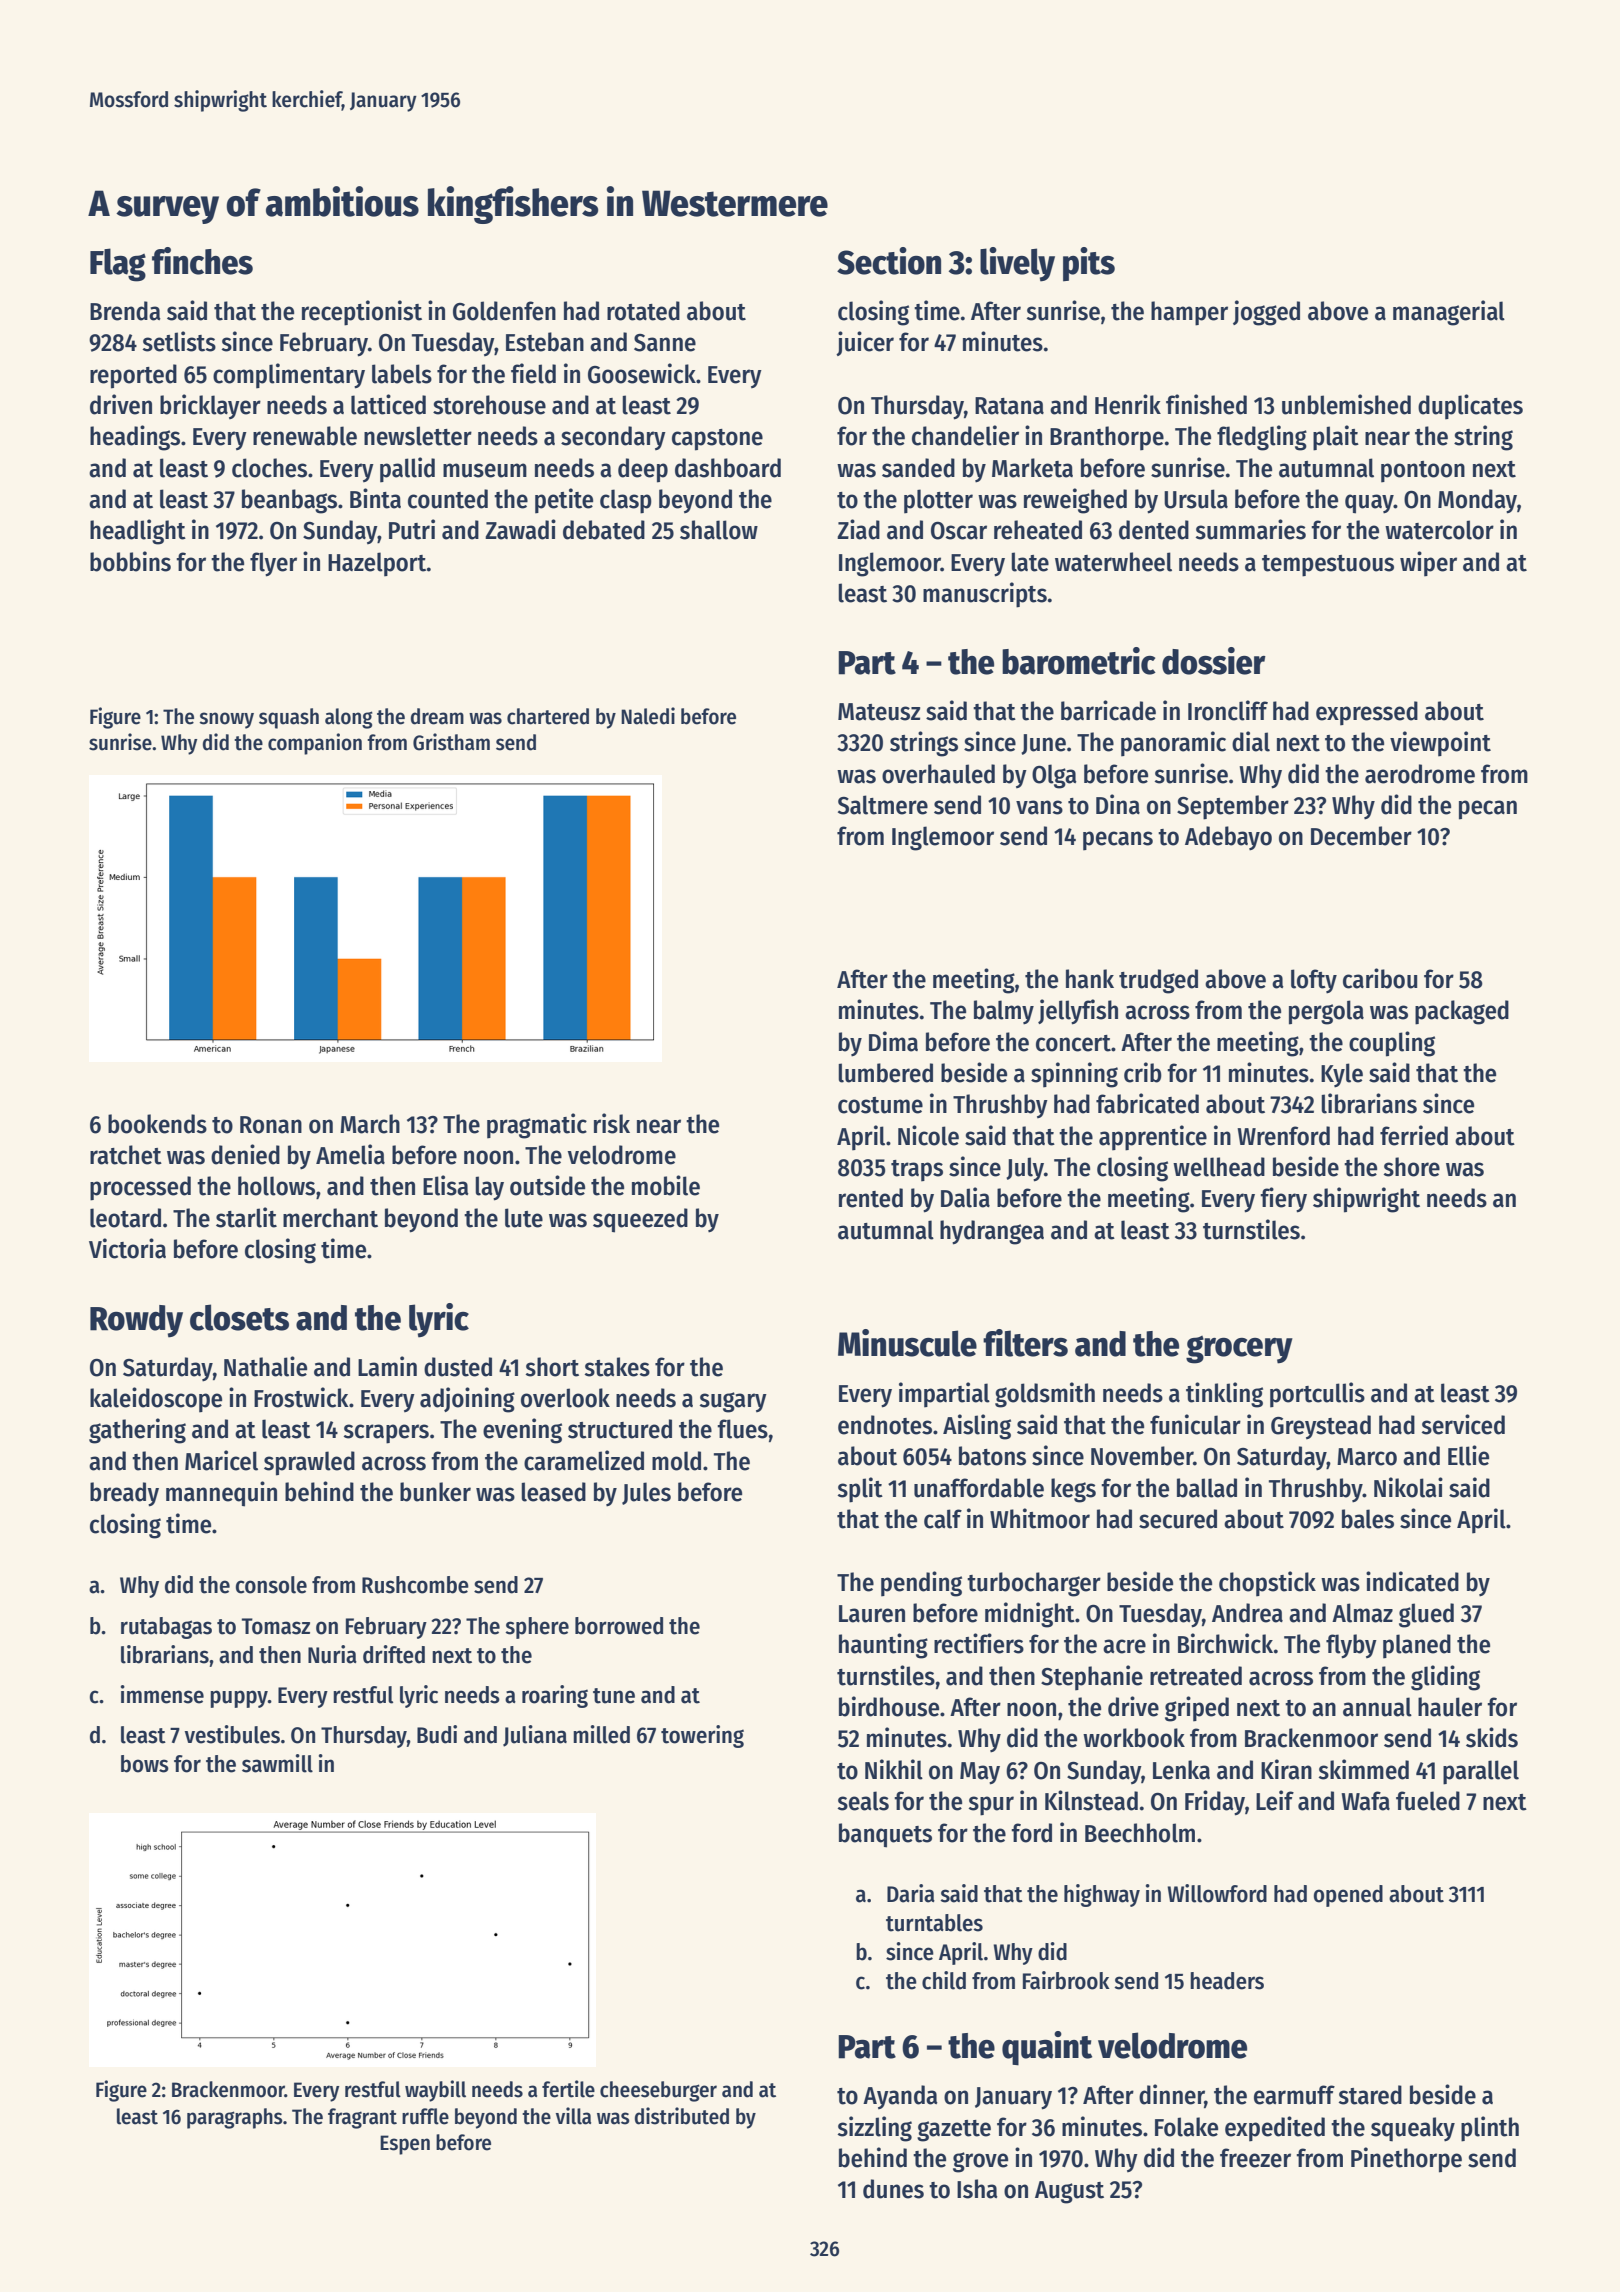 Image resolution: width=1620 pixels, height=2292 pixels. What do you see at coordinates (977, 2189) in the screenshot?
I see `Isha` at bounding box center [977, 2189].
